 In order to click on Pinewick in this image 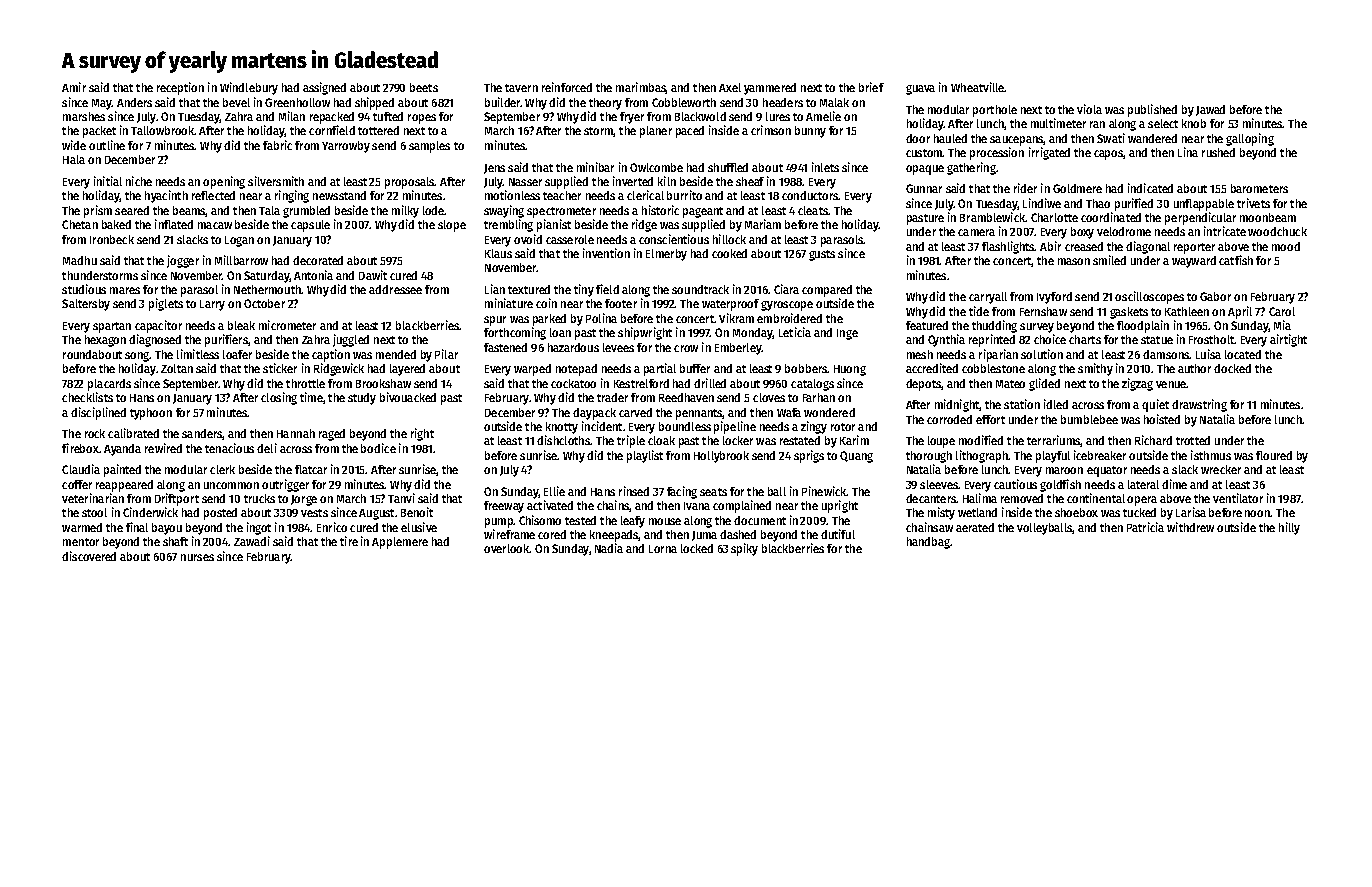, I will do `click(824, 491)`.
